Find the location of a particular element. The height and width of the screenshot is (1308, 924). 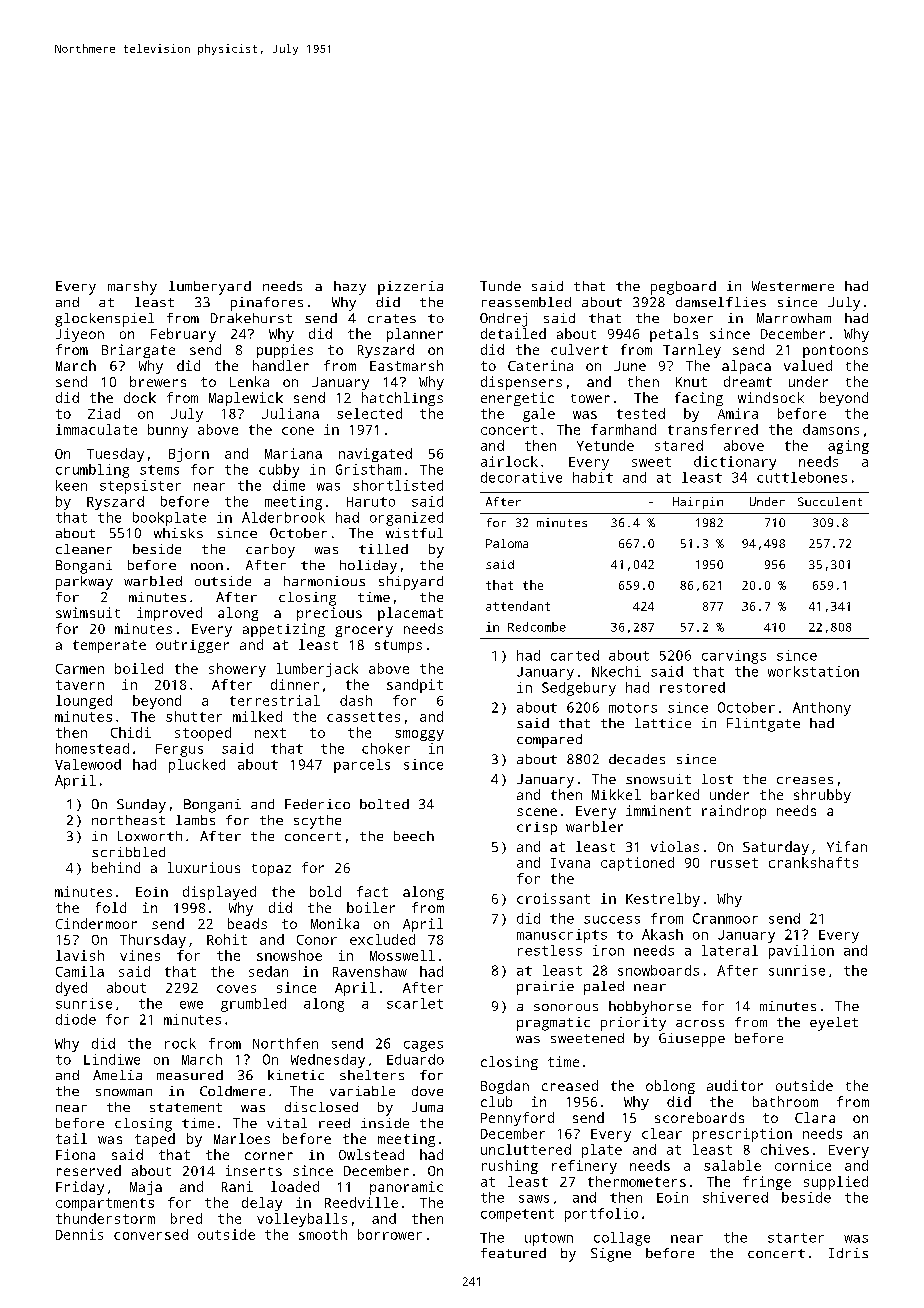

keen is located at coordinates (71, 485).
